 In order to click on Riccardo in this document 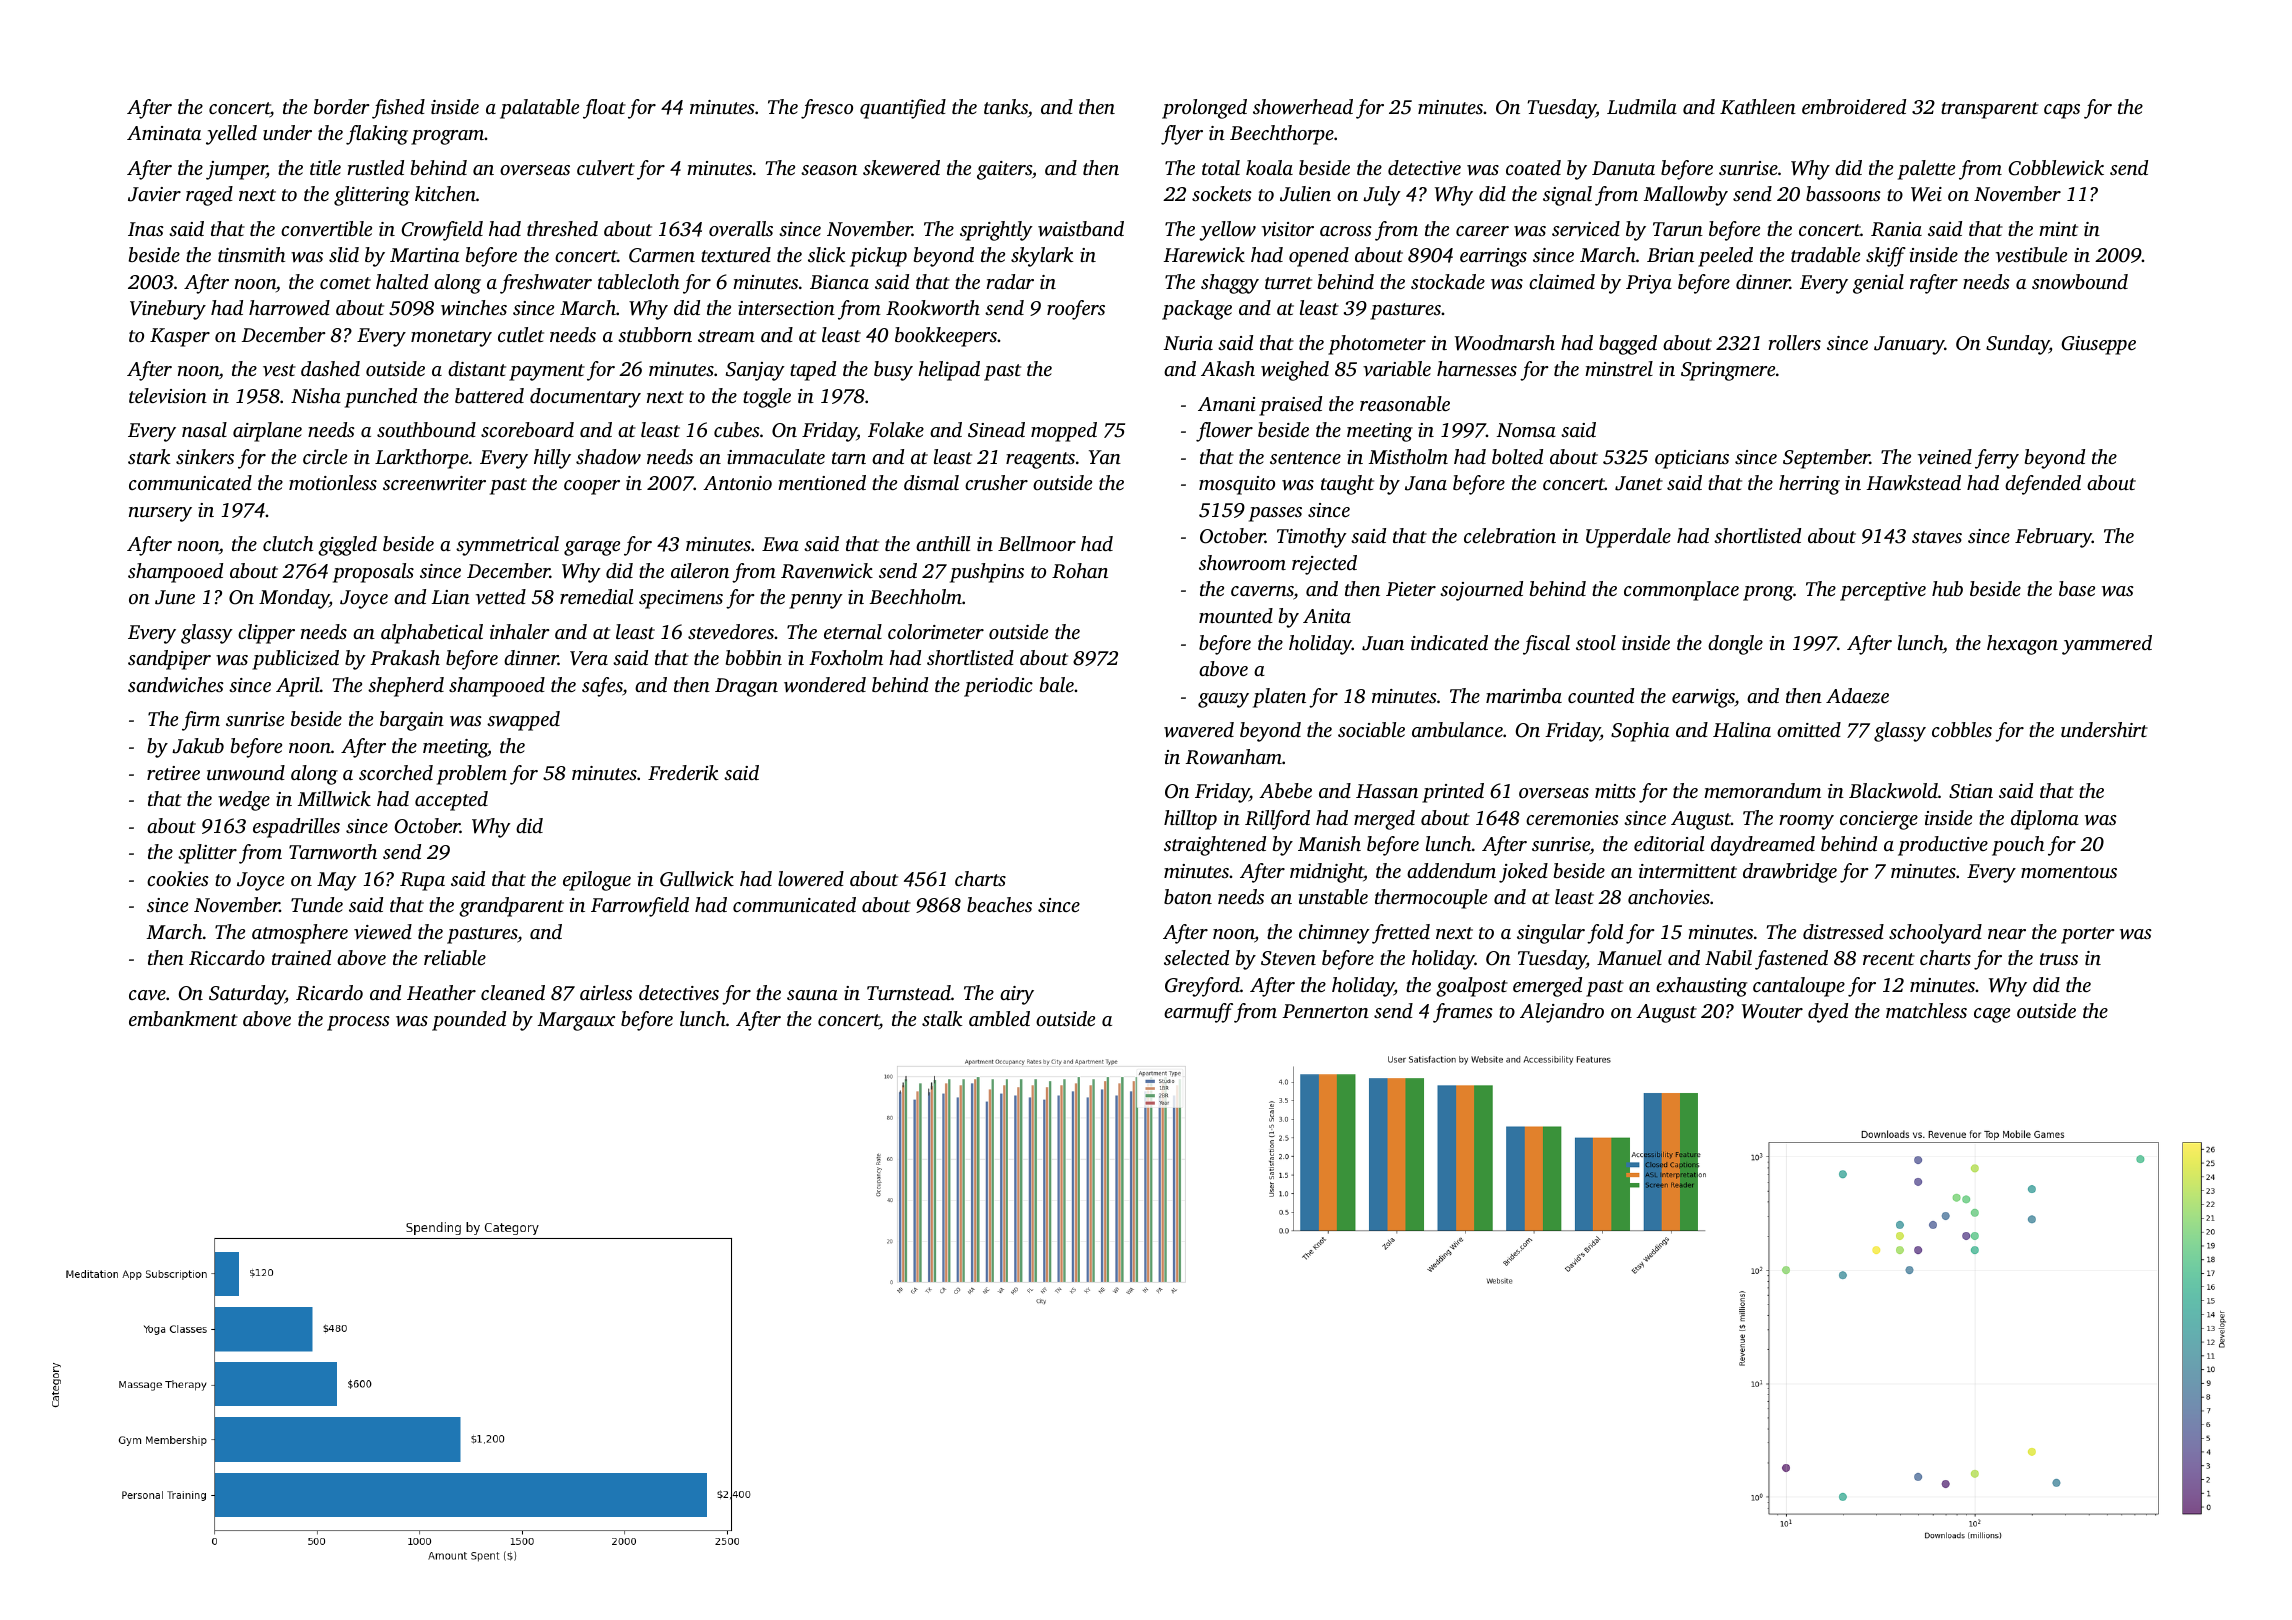, I will do `click(227, 958)`.
